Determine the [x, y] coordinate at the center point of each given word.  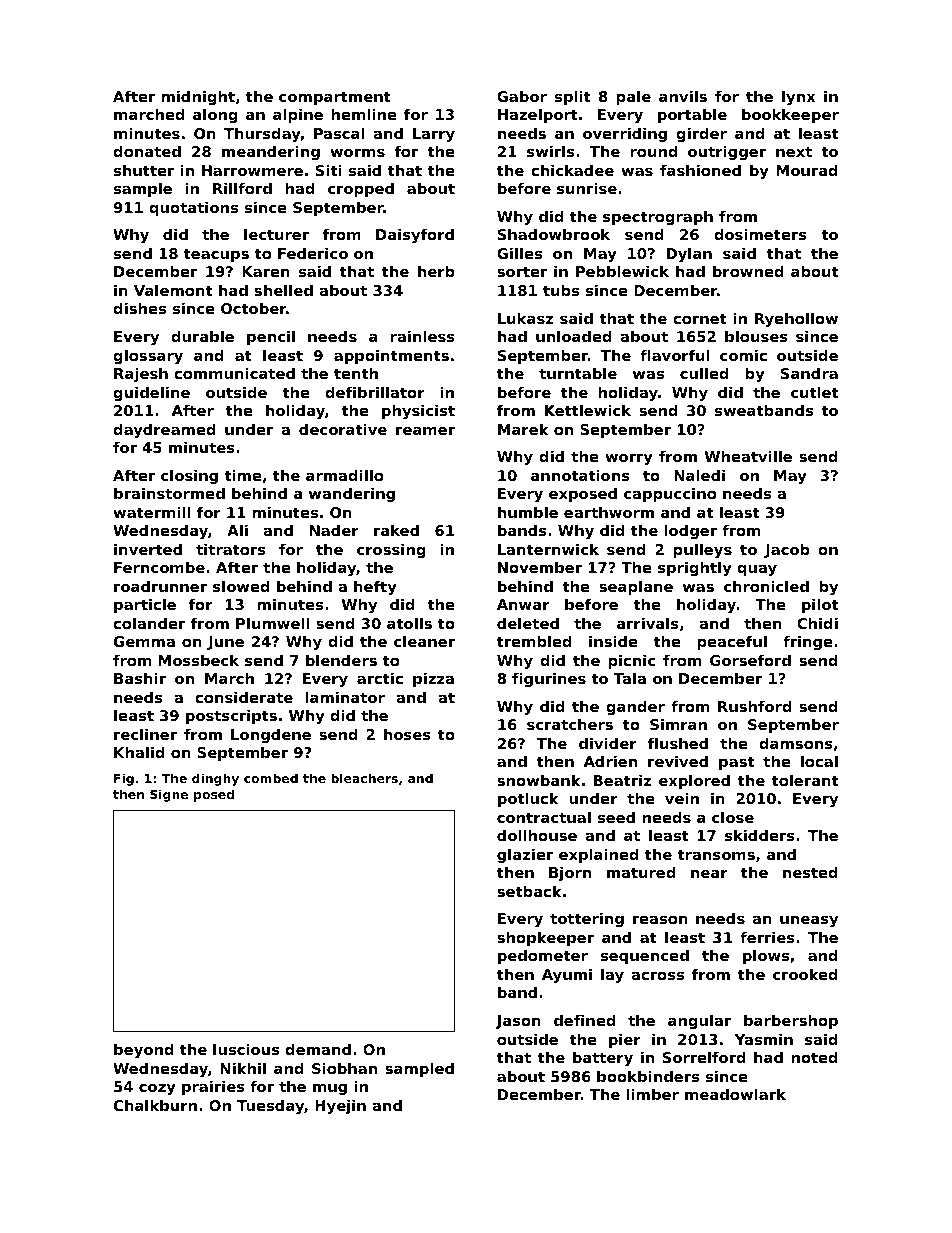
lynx [798, 98]
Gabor [522, 96]
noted [814, 1057]
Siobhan [344, 1068]
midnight [198, 98]
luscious [246, 1049]
